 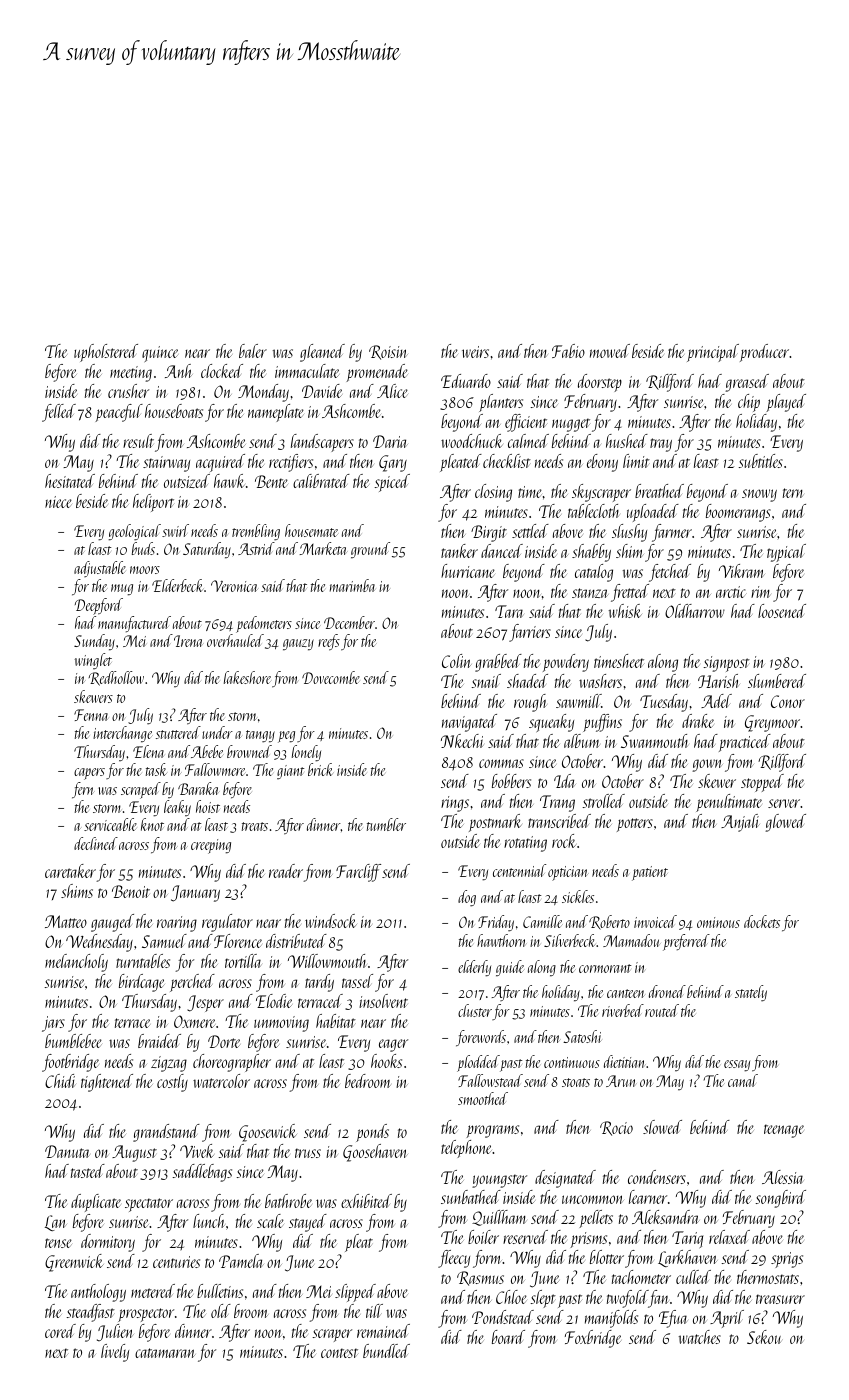 I want to click on Vikram, so click(x=742, y=571).
